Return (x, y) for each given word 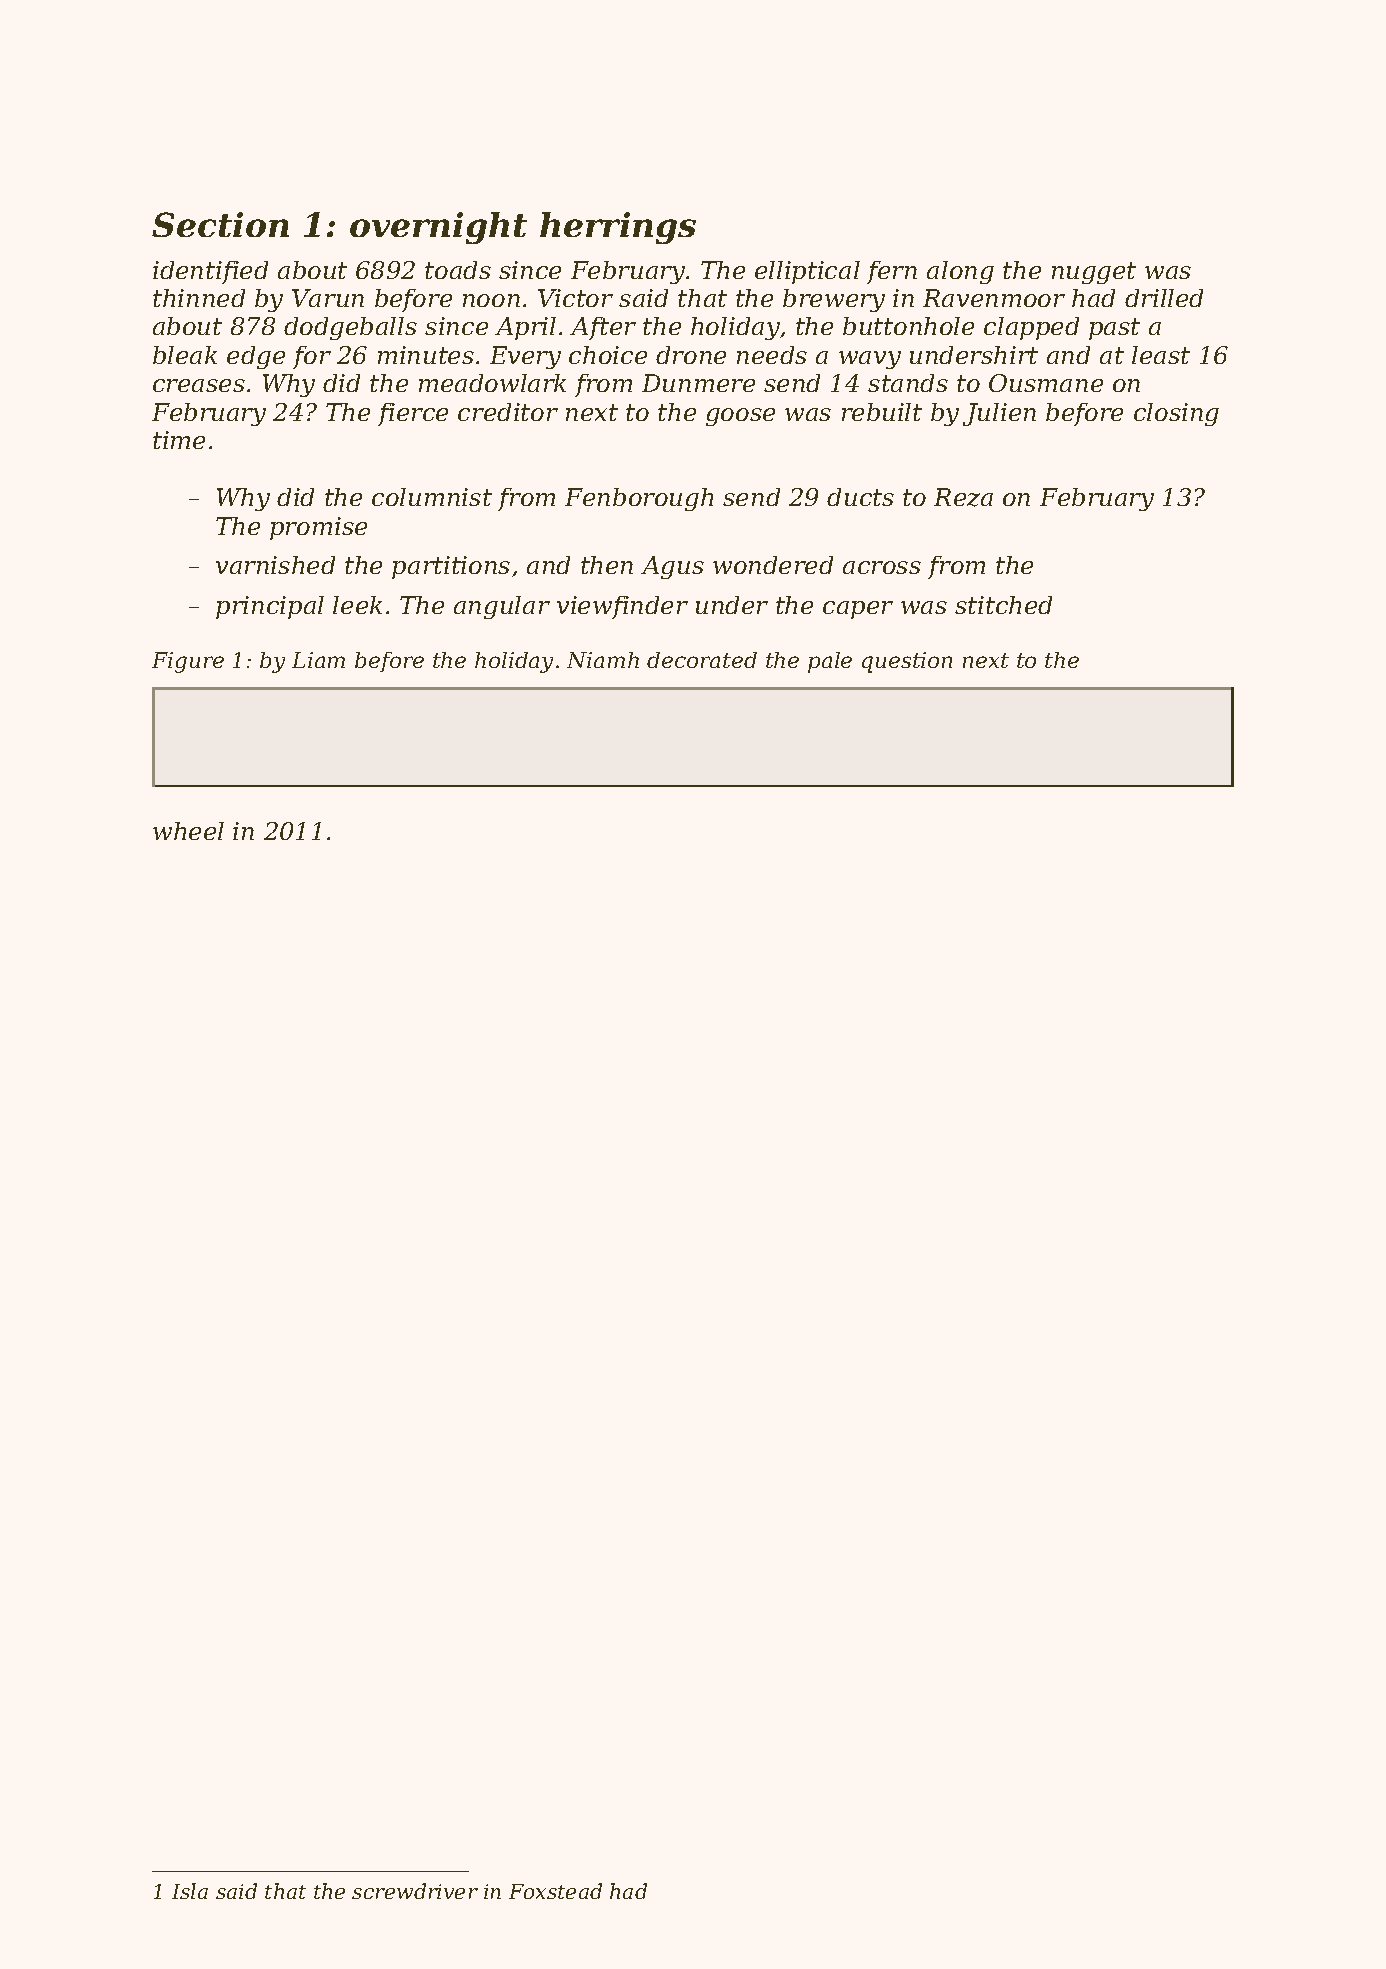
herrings (618, 228)
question (907, 662)
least (1161, 355)
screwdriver (415, 1891)
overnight (438, 228)
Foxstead (555, 1891)
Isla (190, 1891)
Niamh (603, 660)
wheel (188, 831)
